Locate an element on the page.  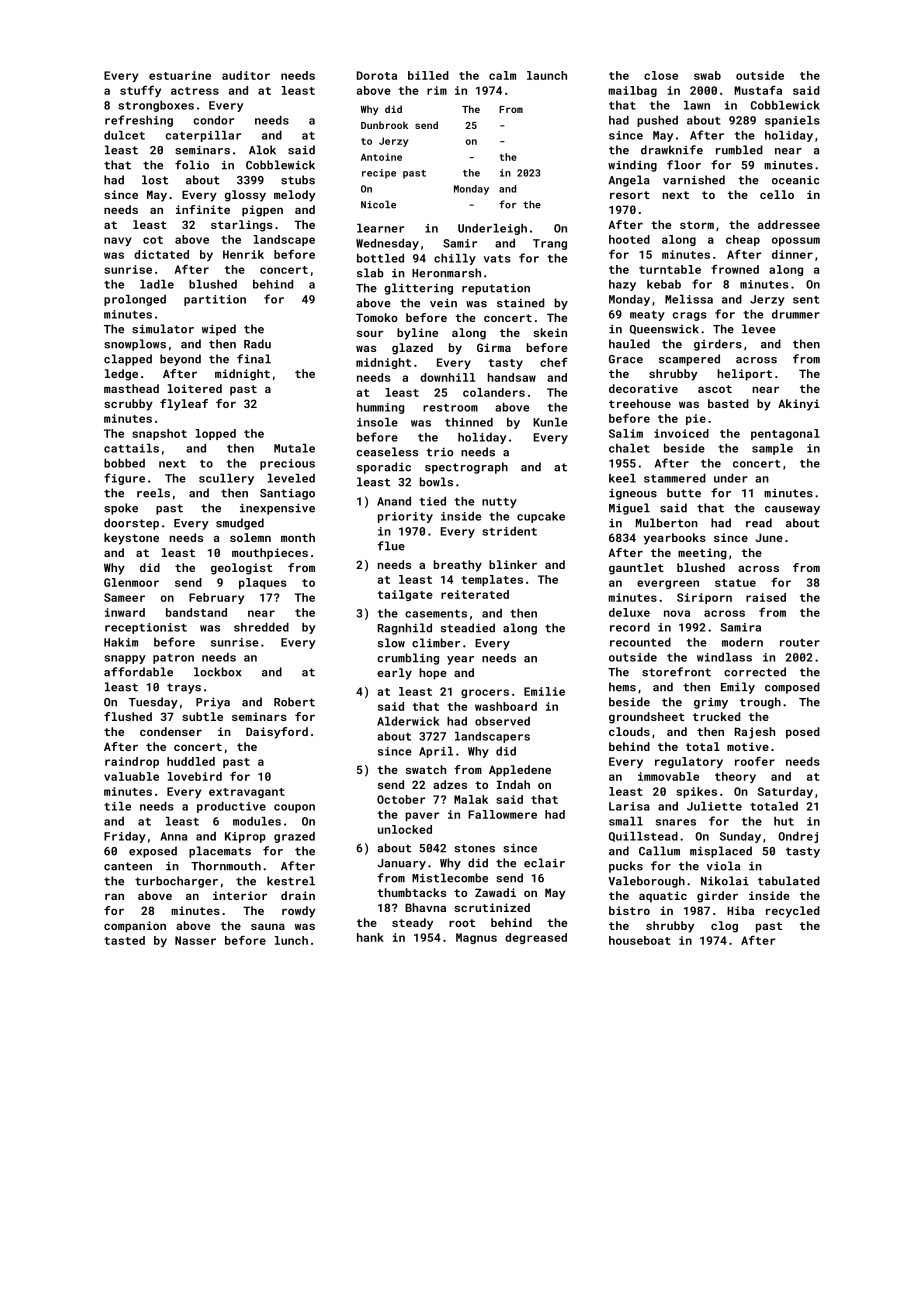
Akinyi is located at coordinates (799, 405).
